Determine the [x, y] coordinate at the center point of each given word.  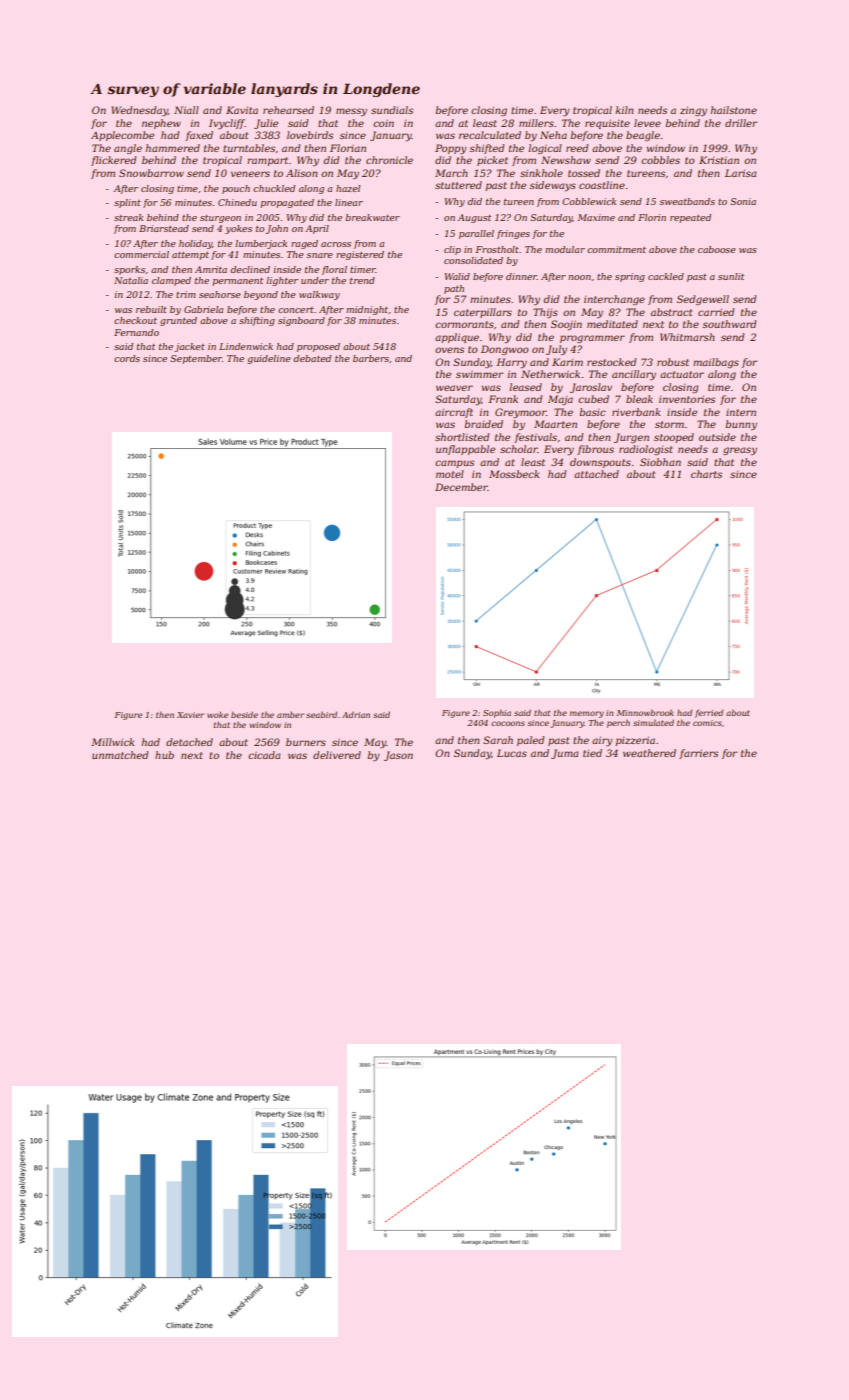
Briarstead [164, 228]
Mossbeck [514, 474]
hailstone [734, 110]
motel [450, 474]
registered [360, 255]
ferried [709, 713]
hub [164, 755]
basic [592, 412]
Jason [398, 756]
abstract [671, 312]
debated [312, 358]
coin [383, 123]
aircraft [454, 413]
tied [592, 753]
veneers [250, 174]
